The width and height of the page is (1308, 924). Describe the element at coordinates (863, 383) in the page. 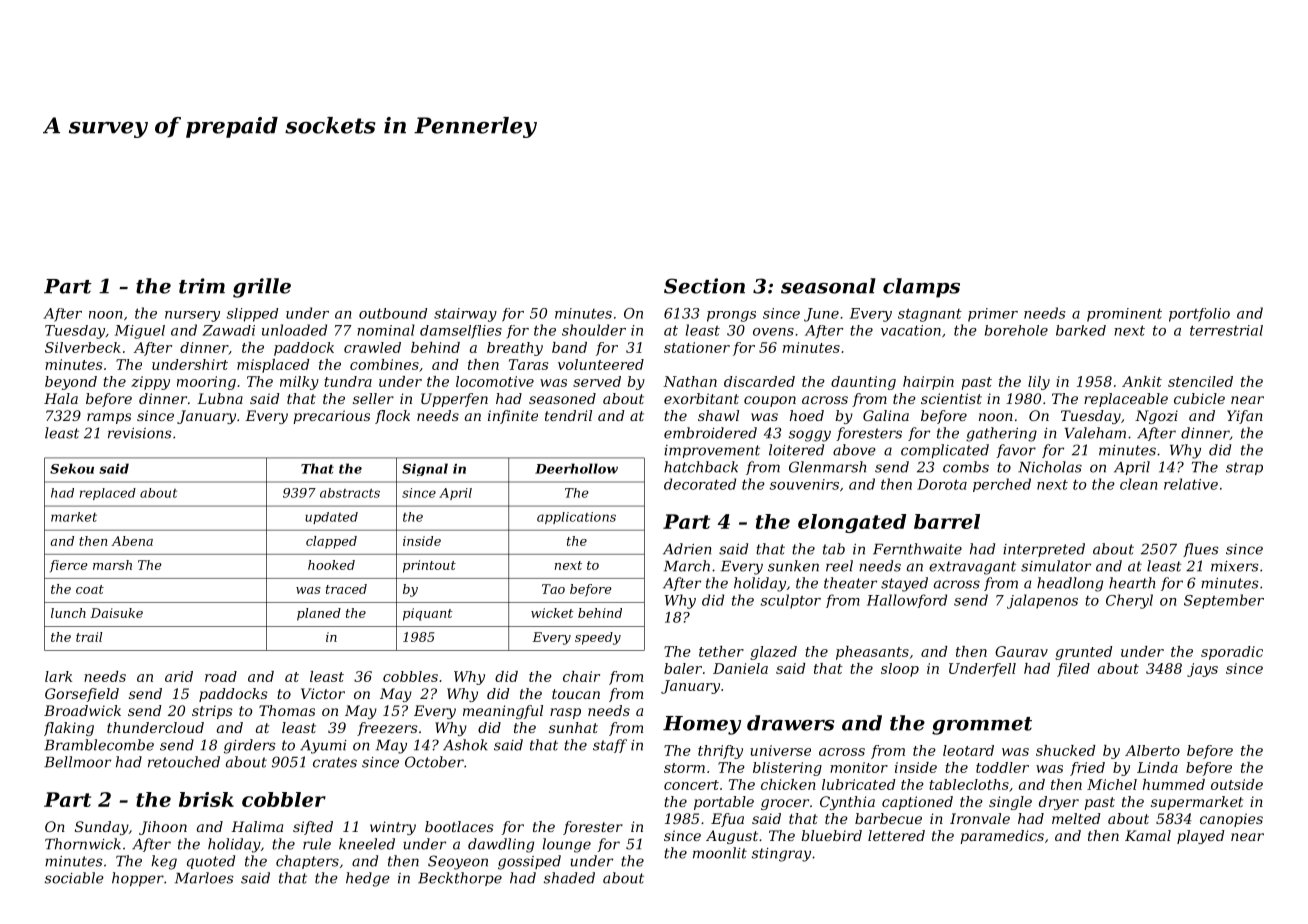

I see `daunting` at that location.
